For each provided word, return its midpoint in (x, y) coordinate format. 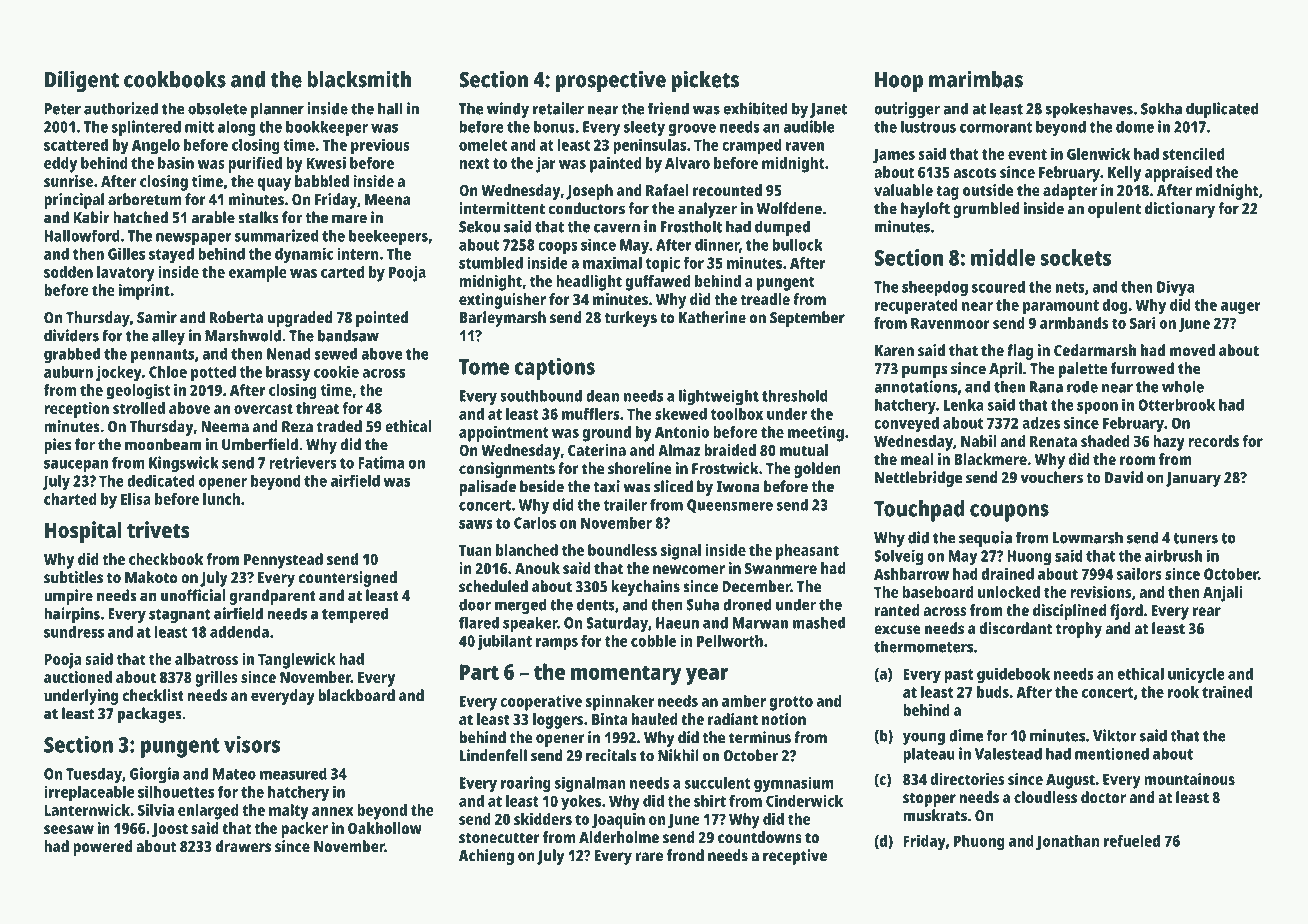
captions (555, 369)
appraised (1178, 174)
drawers (243, 846)
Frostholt (691, 226)
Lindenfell (493, 755)
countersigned (348, 579)
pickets (705, 81)
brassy (288, 374)
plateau (929, 755)
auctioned (78, 677)
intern (358, 253)
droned (747, 604)
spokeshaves (1089, 110)
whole (1183, 386)
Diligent (82, 81)
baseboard (938, 592)
